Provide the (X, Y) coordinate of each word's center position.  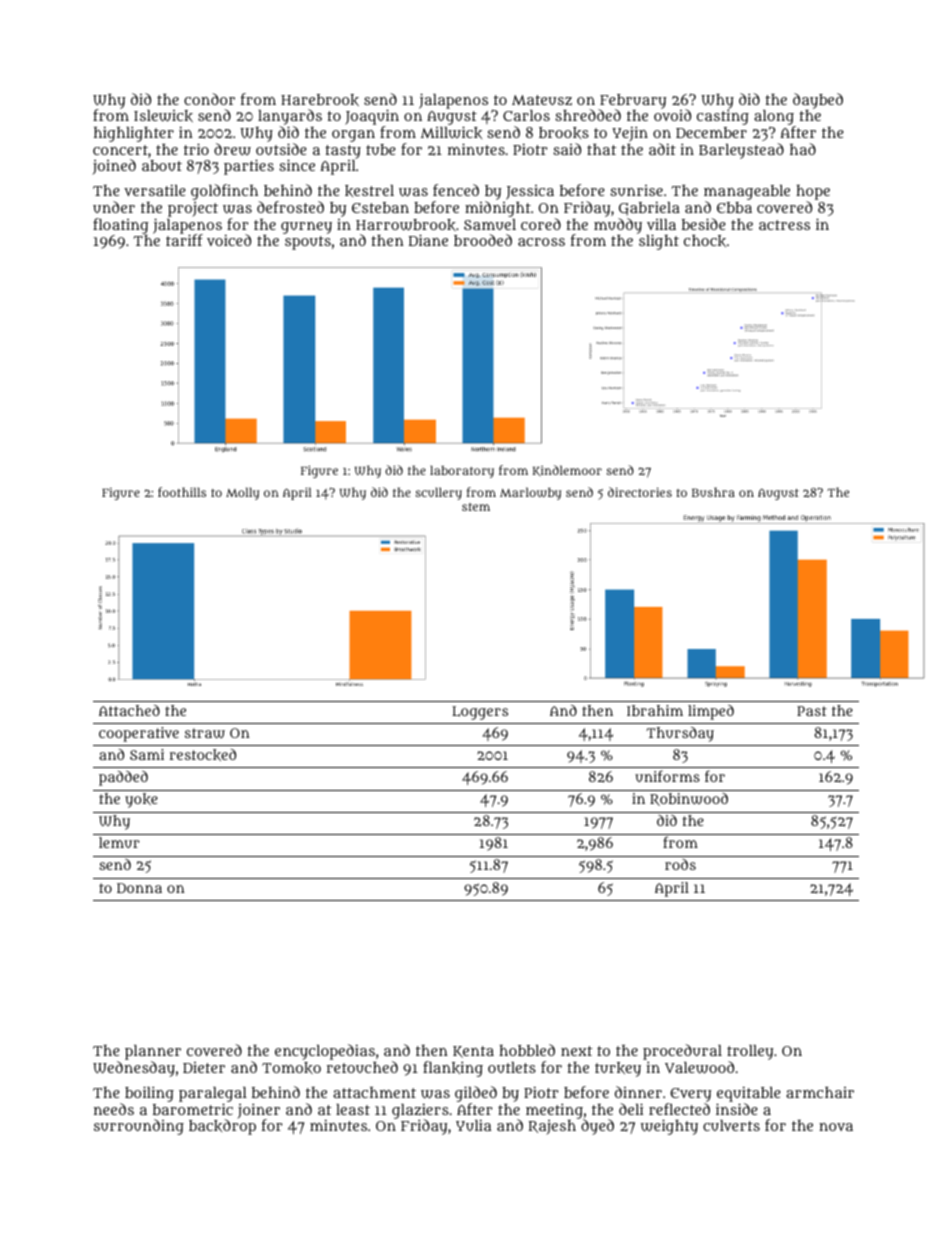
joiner (258, 1111)
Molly (242, 493)
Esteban (380, 207)
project (193, 209)
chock (705, 241)
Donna (139, 888)
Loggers (480, 713)
